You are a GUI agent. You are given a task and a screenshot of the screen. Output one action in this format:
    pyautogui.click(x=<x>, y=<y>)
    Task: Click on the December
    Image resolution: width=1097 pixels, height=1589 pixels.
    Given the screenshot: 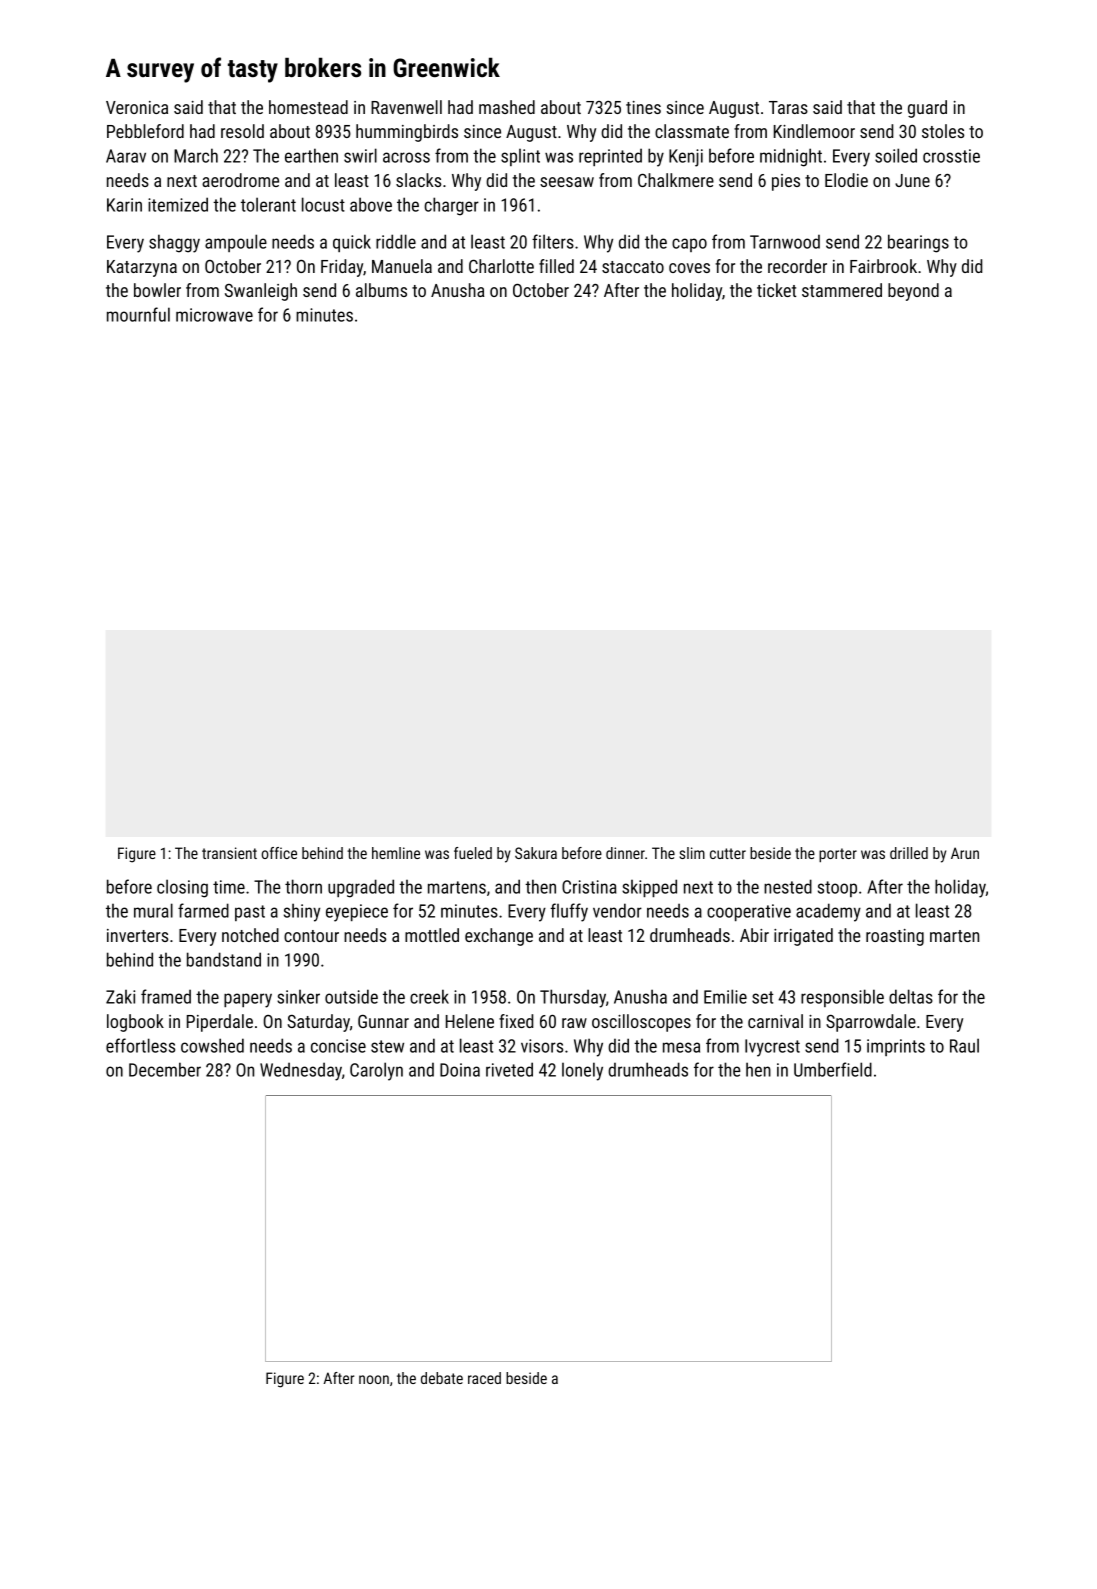 What is the action you would take?
    pyautogui.click(x=165, y=1069)
